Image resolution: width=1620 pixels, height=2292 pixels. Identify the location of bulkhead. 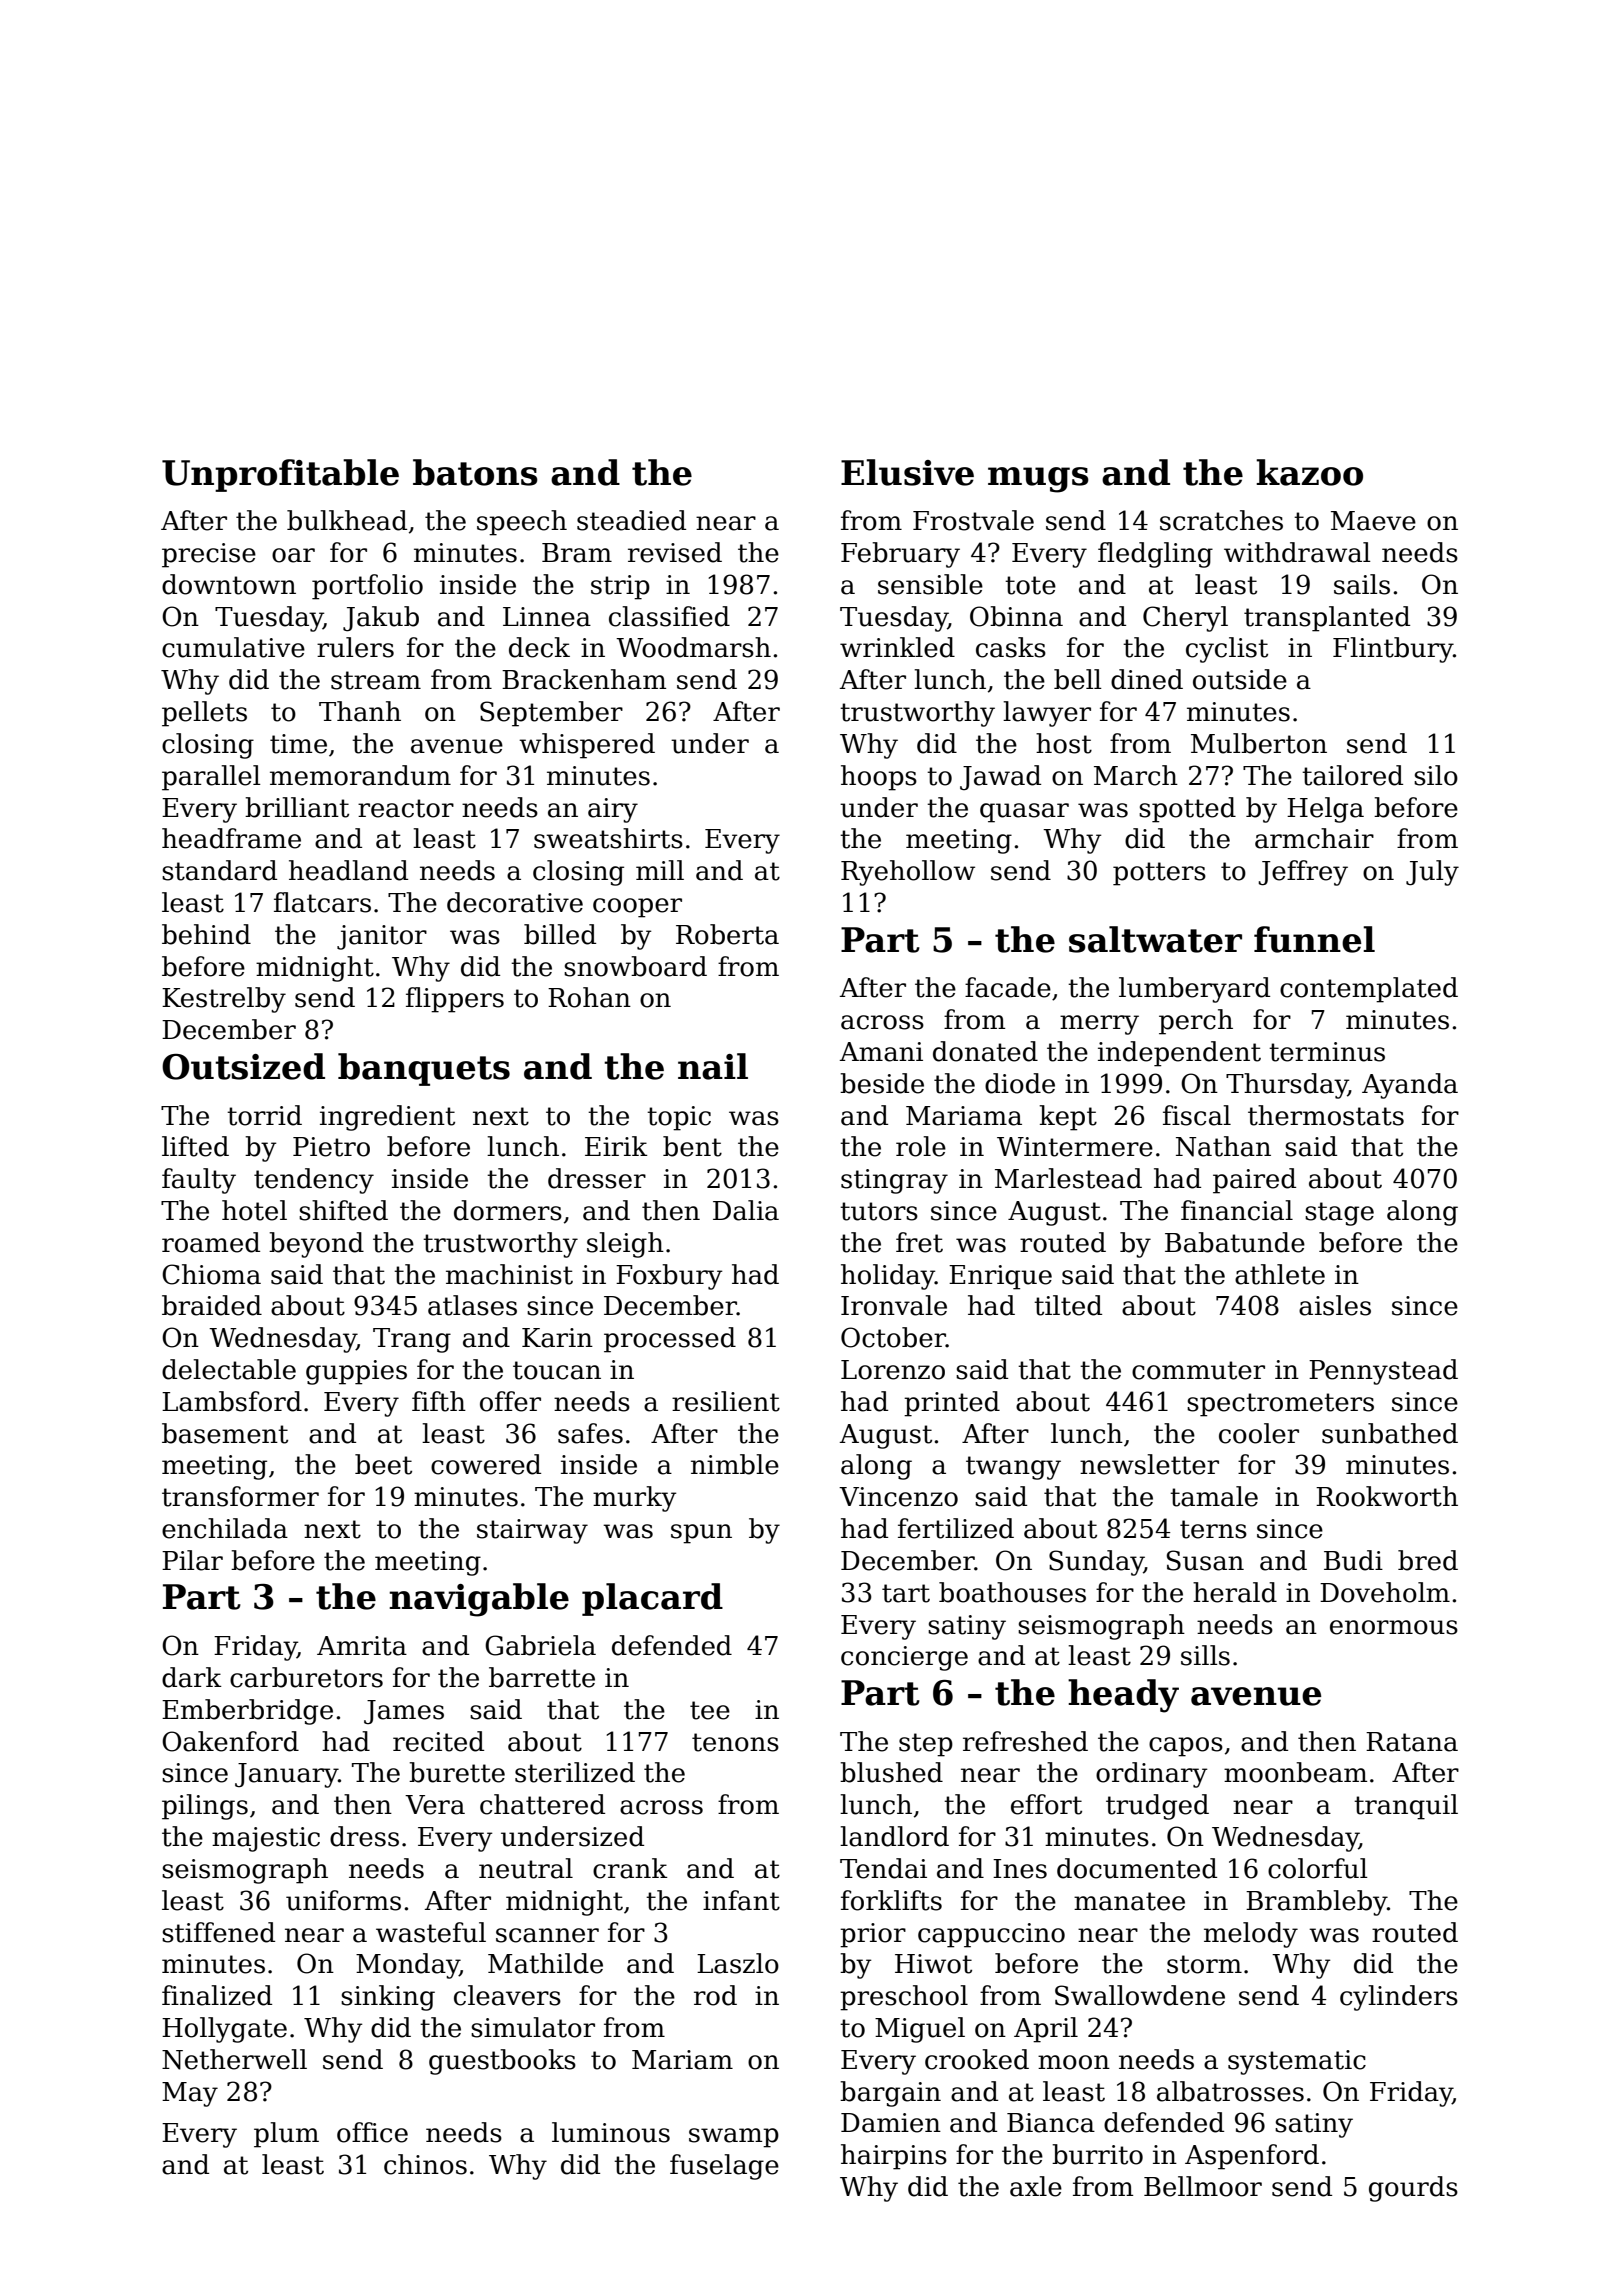
(347, 520).
